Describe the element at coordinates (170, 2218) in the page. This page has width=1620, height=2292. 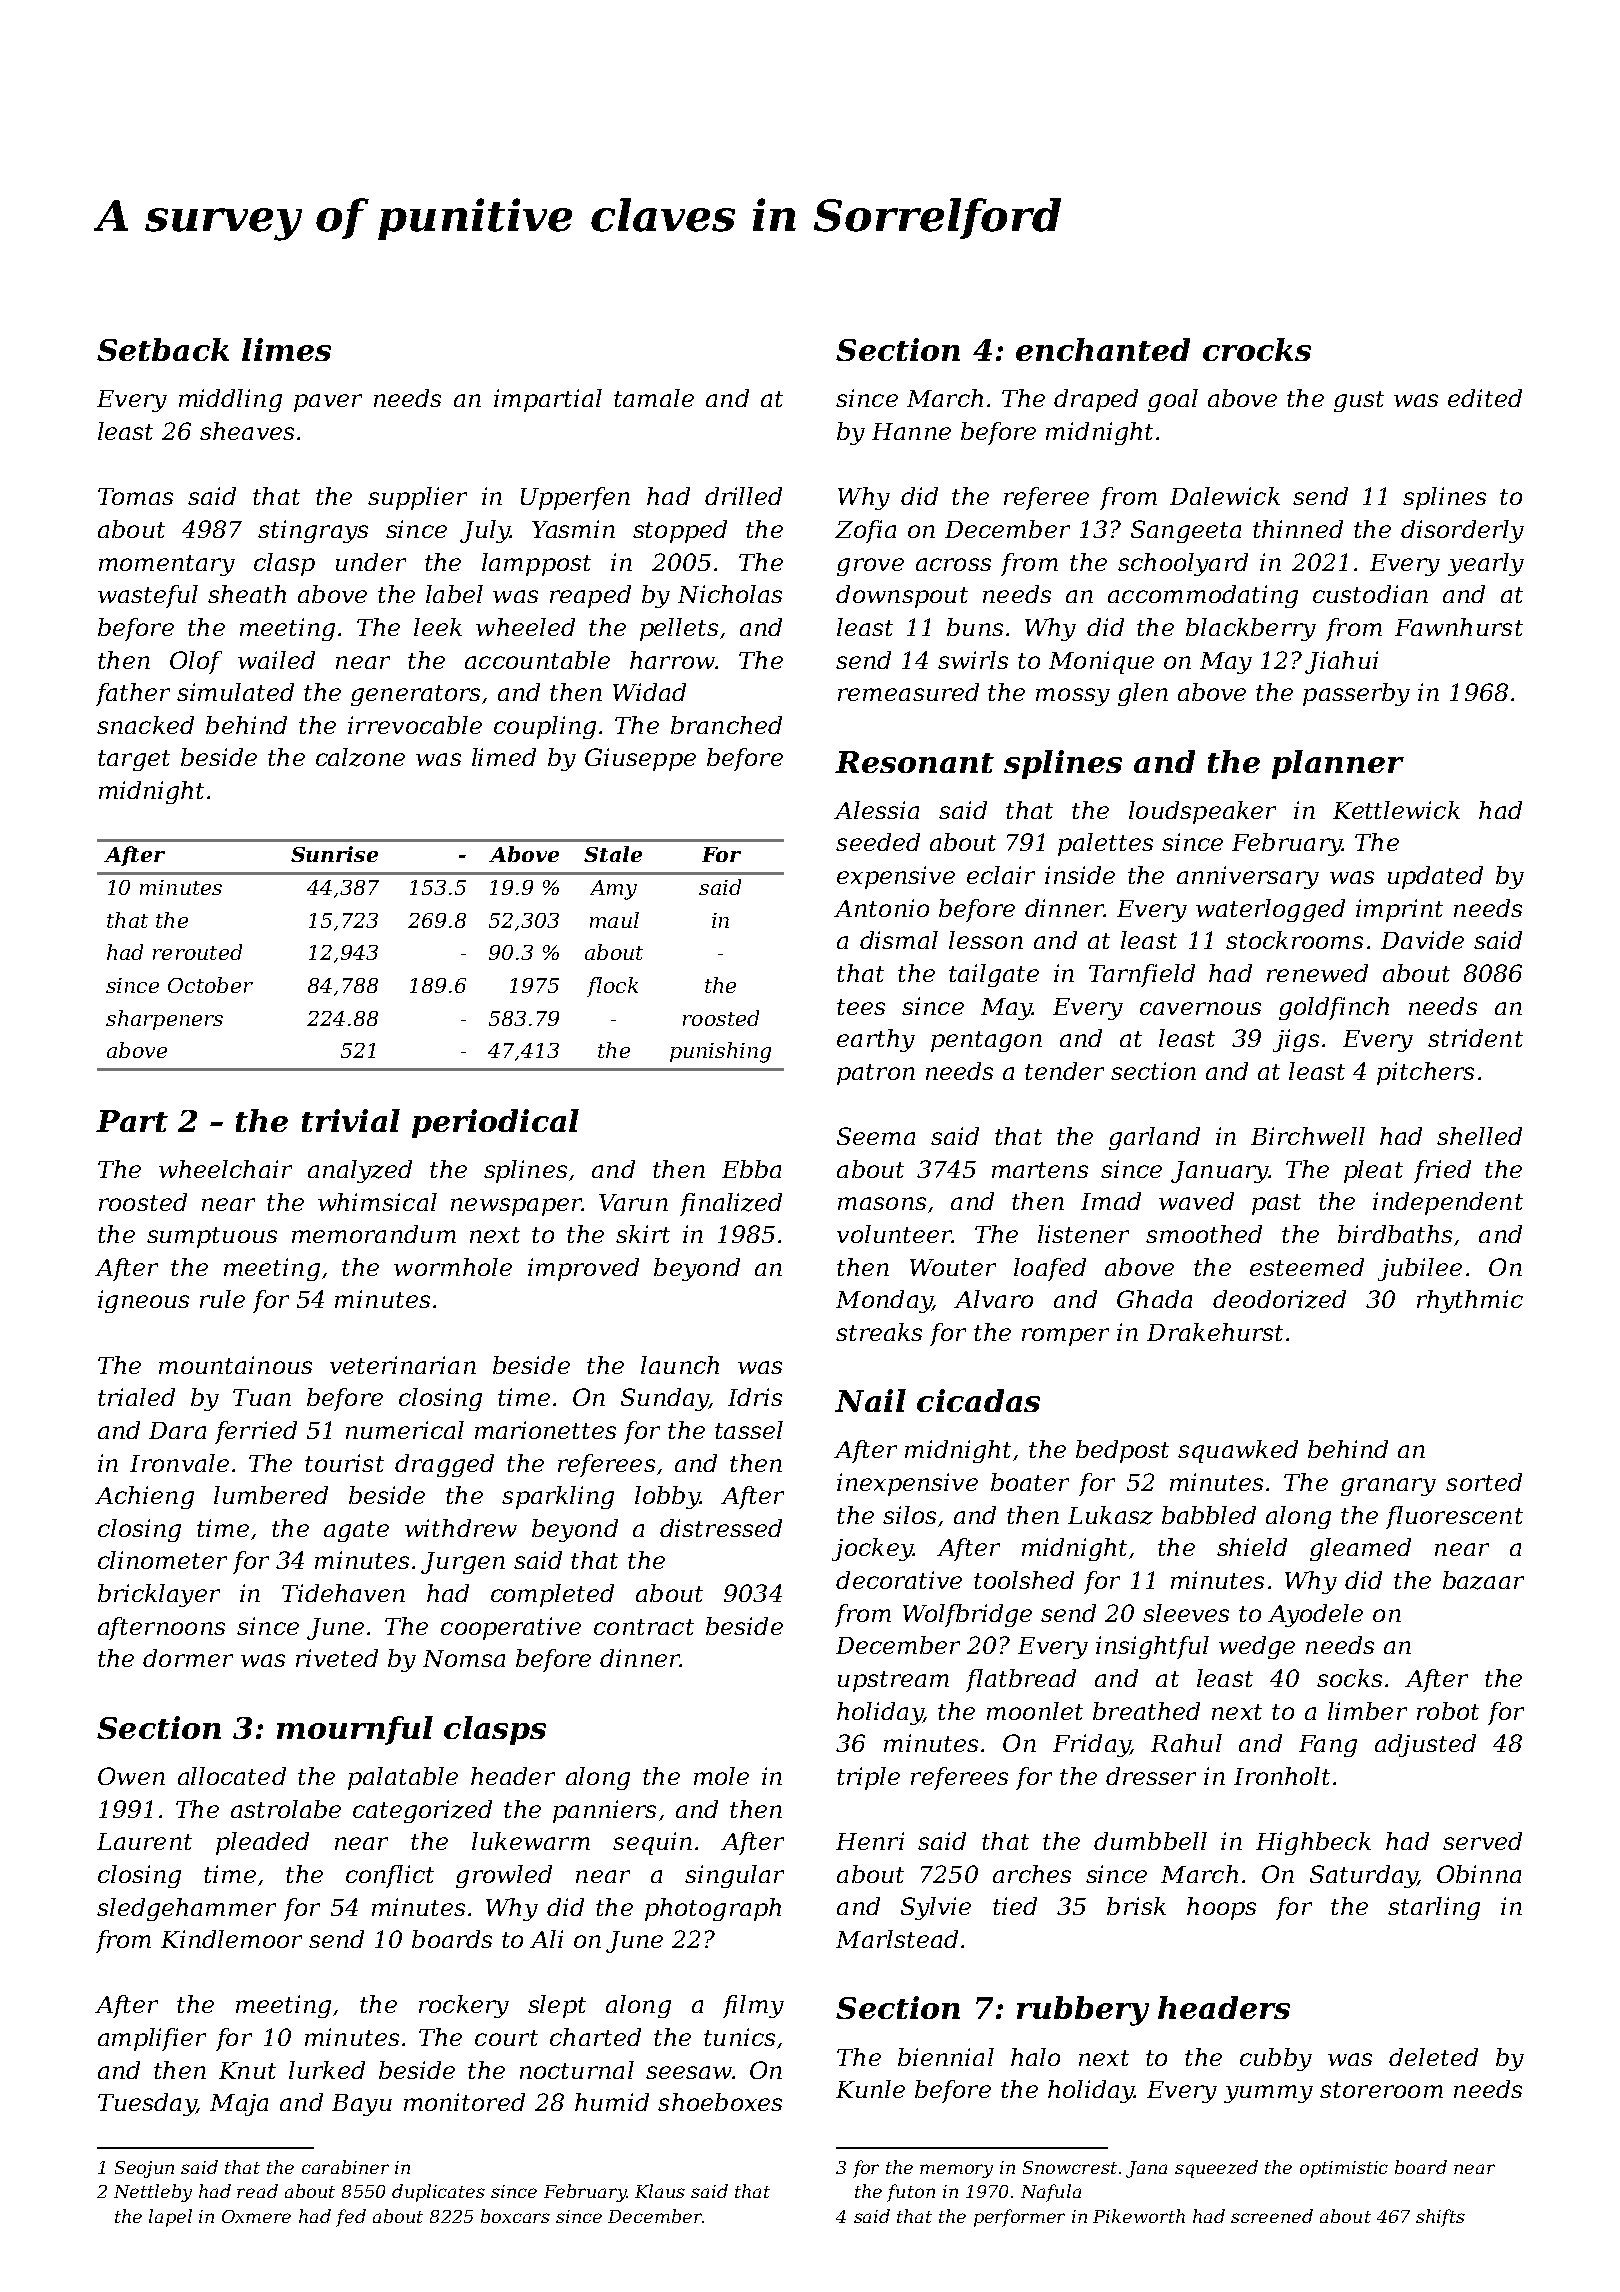
I see `lapel` at that location.
